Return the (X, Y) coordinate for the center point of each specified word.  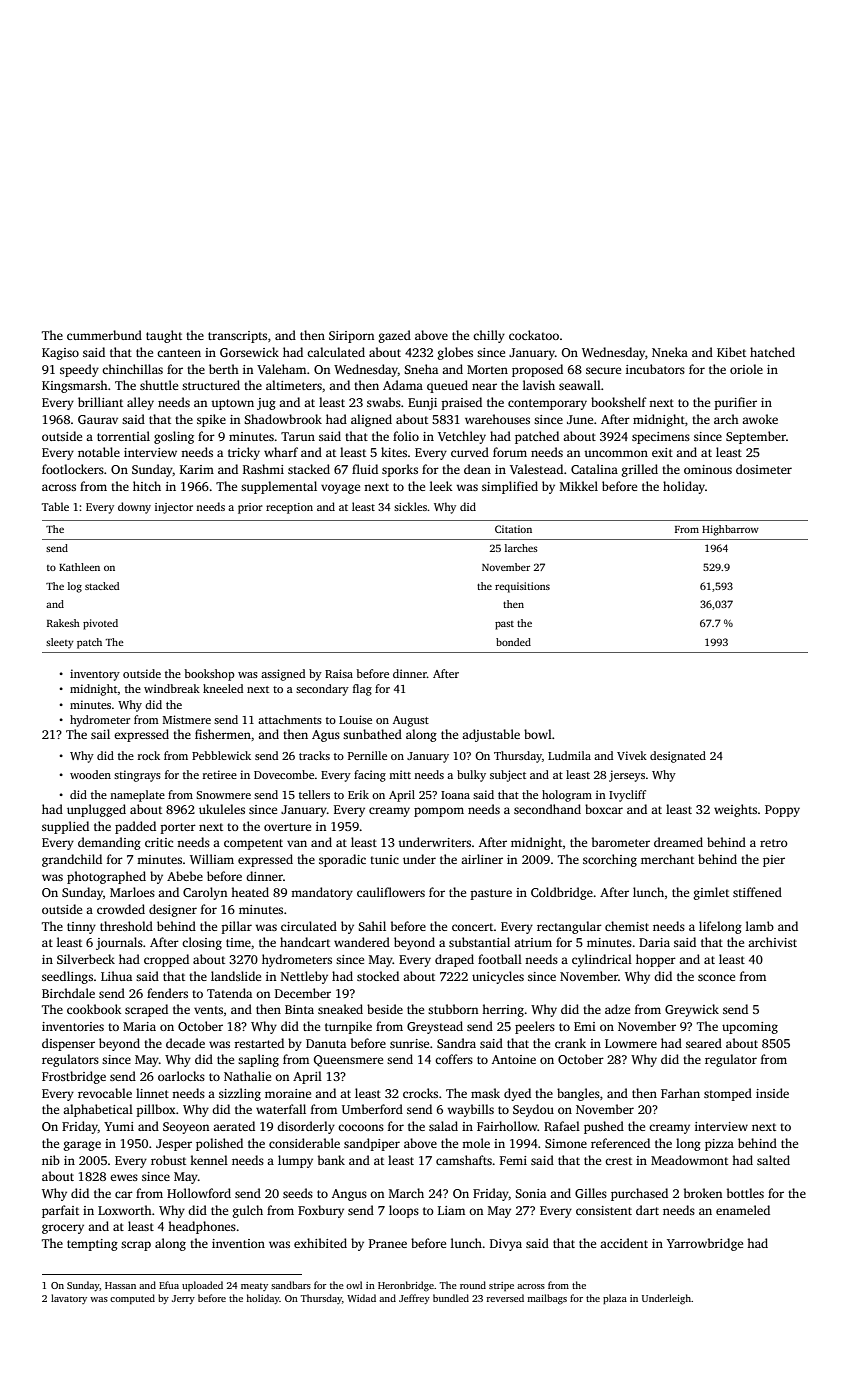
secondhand (547, 809)
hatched (772, 352)
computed (132, 1299)
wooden (90, 774)
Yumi (119, 1126)
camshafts (464, 1160)
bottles (745, 1193)
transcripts (237, 337)
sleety (60, 643)
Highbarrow (730, 530)
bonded (513, 642)
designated (678, 757)
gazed (395, 336)
